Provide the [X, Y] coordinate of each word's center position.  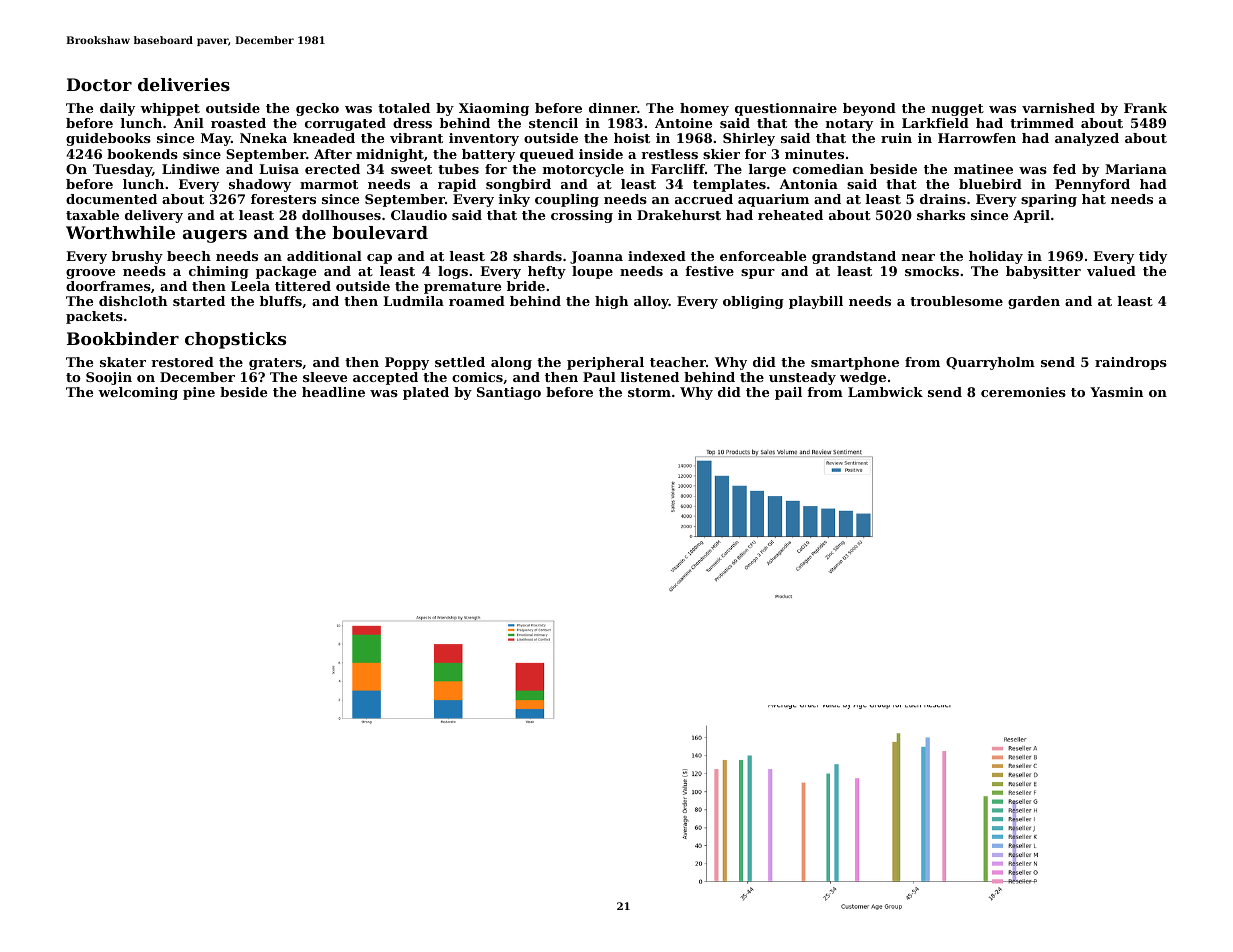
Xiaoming [494, 109]
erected [332, 169]
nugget [958, 110]
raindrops [1131, 363]
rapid [457, 185]
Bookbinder [123, 338]
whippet [170, 109]
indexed [657, 256]
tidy [1153, 257]
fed [1064, 169]
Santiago [509, 393]
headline [333, 392]
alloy [651, 302]
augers [215, 236]
